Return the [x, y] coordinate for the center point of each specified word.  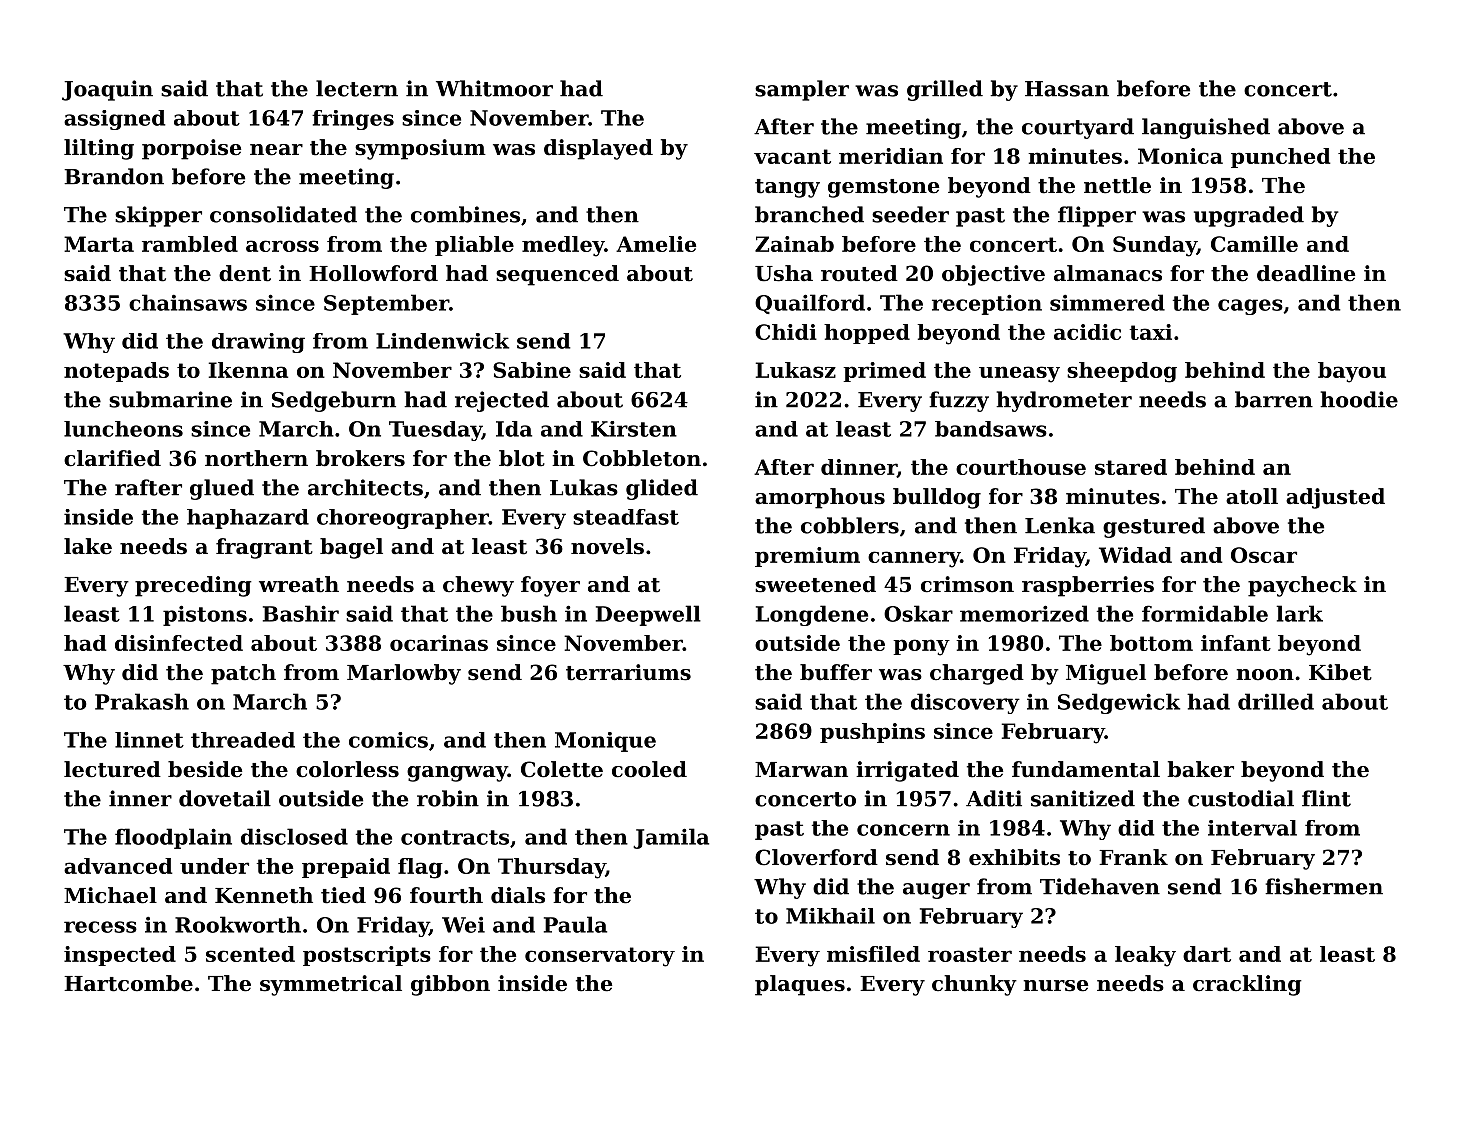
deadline [1306, 273]
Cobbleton [642, 458]
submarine [170, 399]
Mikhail [830, 916]
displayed [598, 149]
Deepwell [648, 615]
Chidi [786, 332]
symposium [420, 149]
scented [250, 954]
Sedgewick [1119, 703]
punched [1280, 158]
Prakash [142, 701]
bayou [1352, 372]
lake [88, 546]
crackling [1247, 985]
